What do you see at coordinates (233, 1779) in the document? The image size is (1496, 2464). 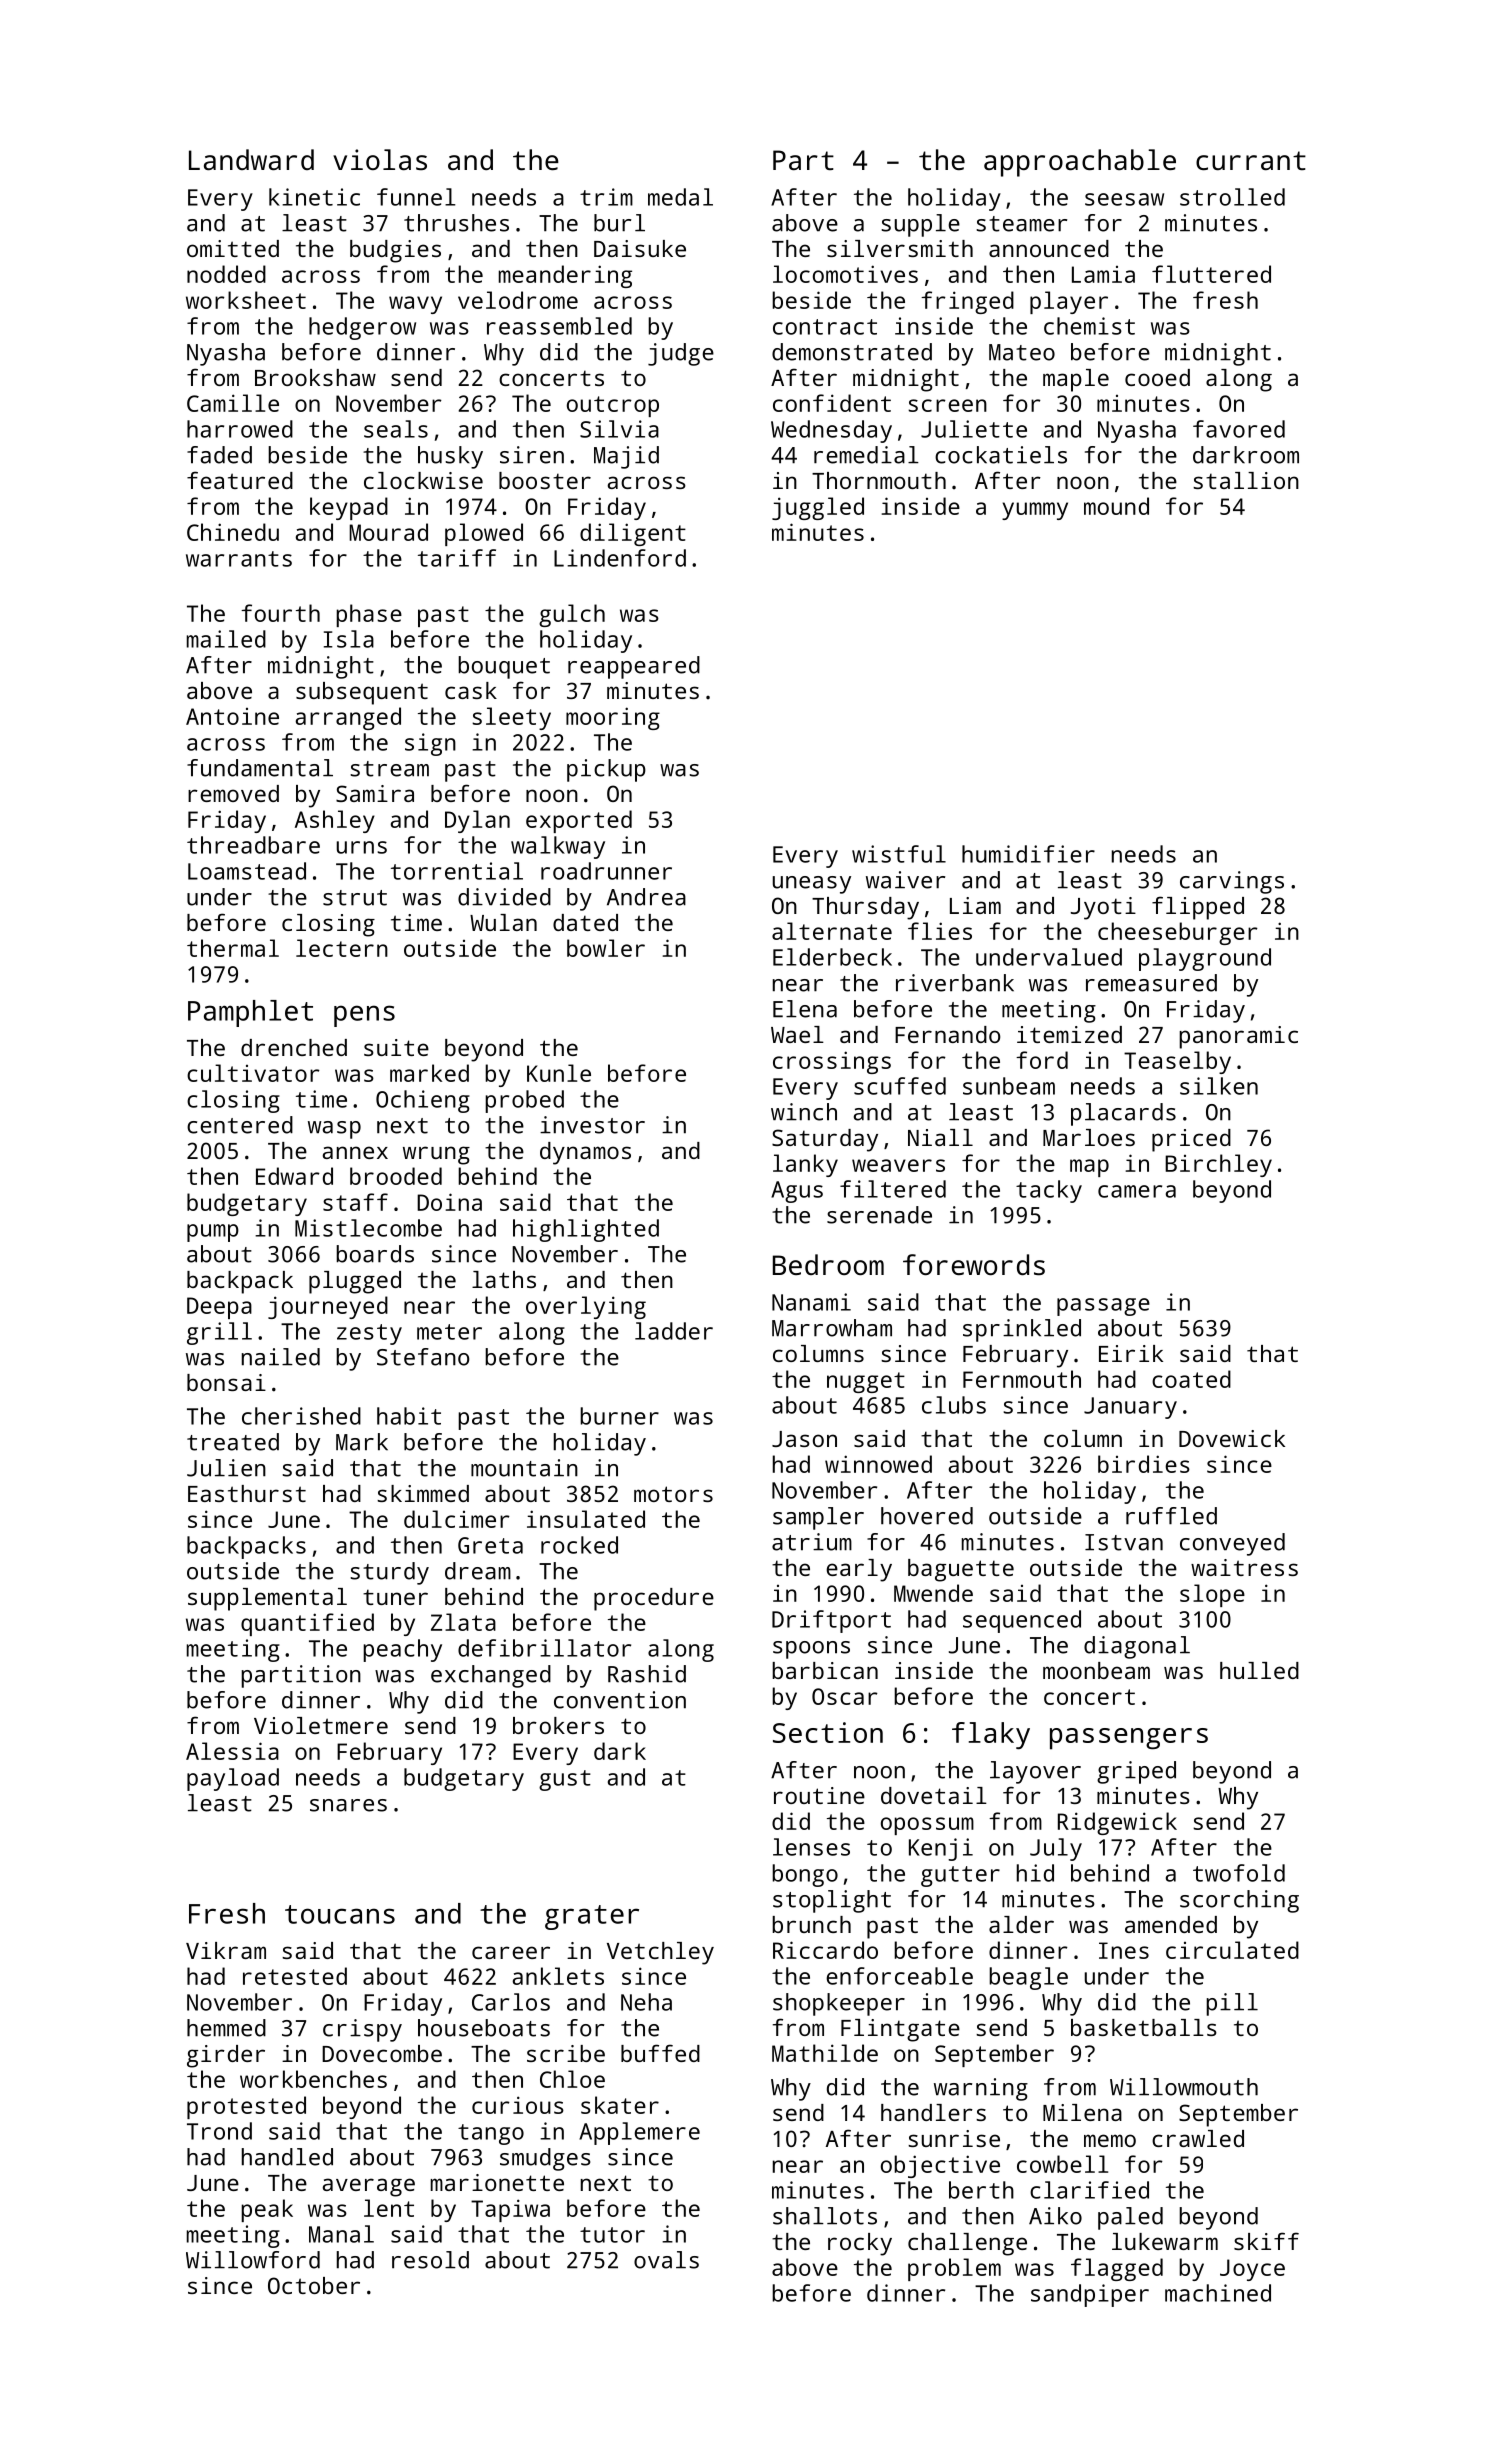 I see `payload` at bounding box center [233, 1779].
